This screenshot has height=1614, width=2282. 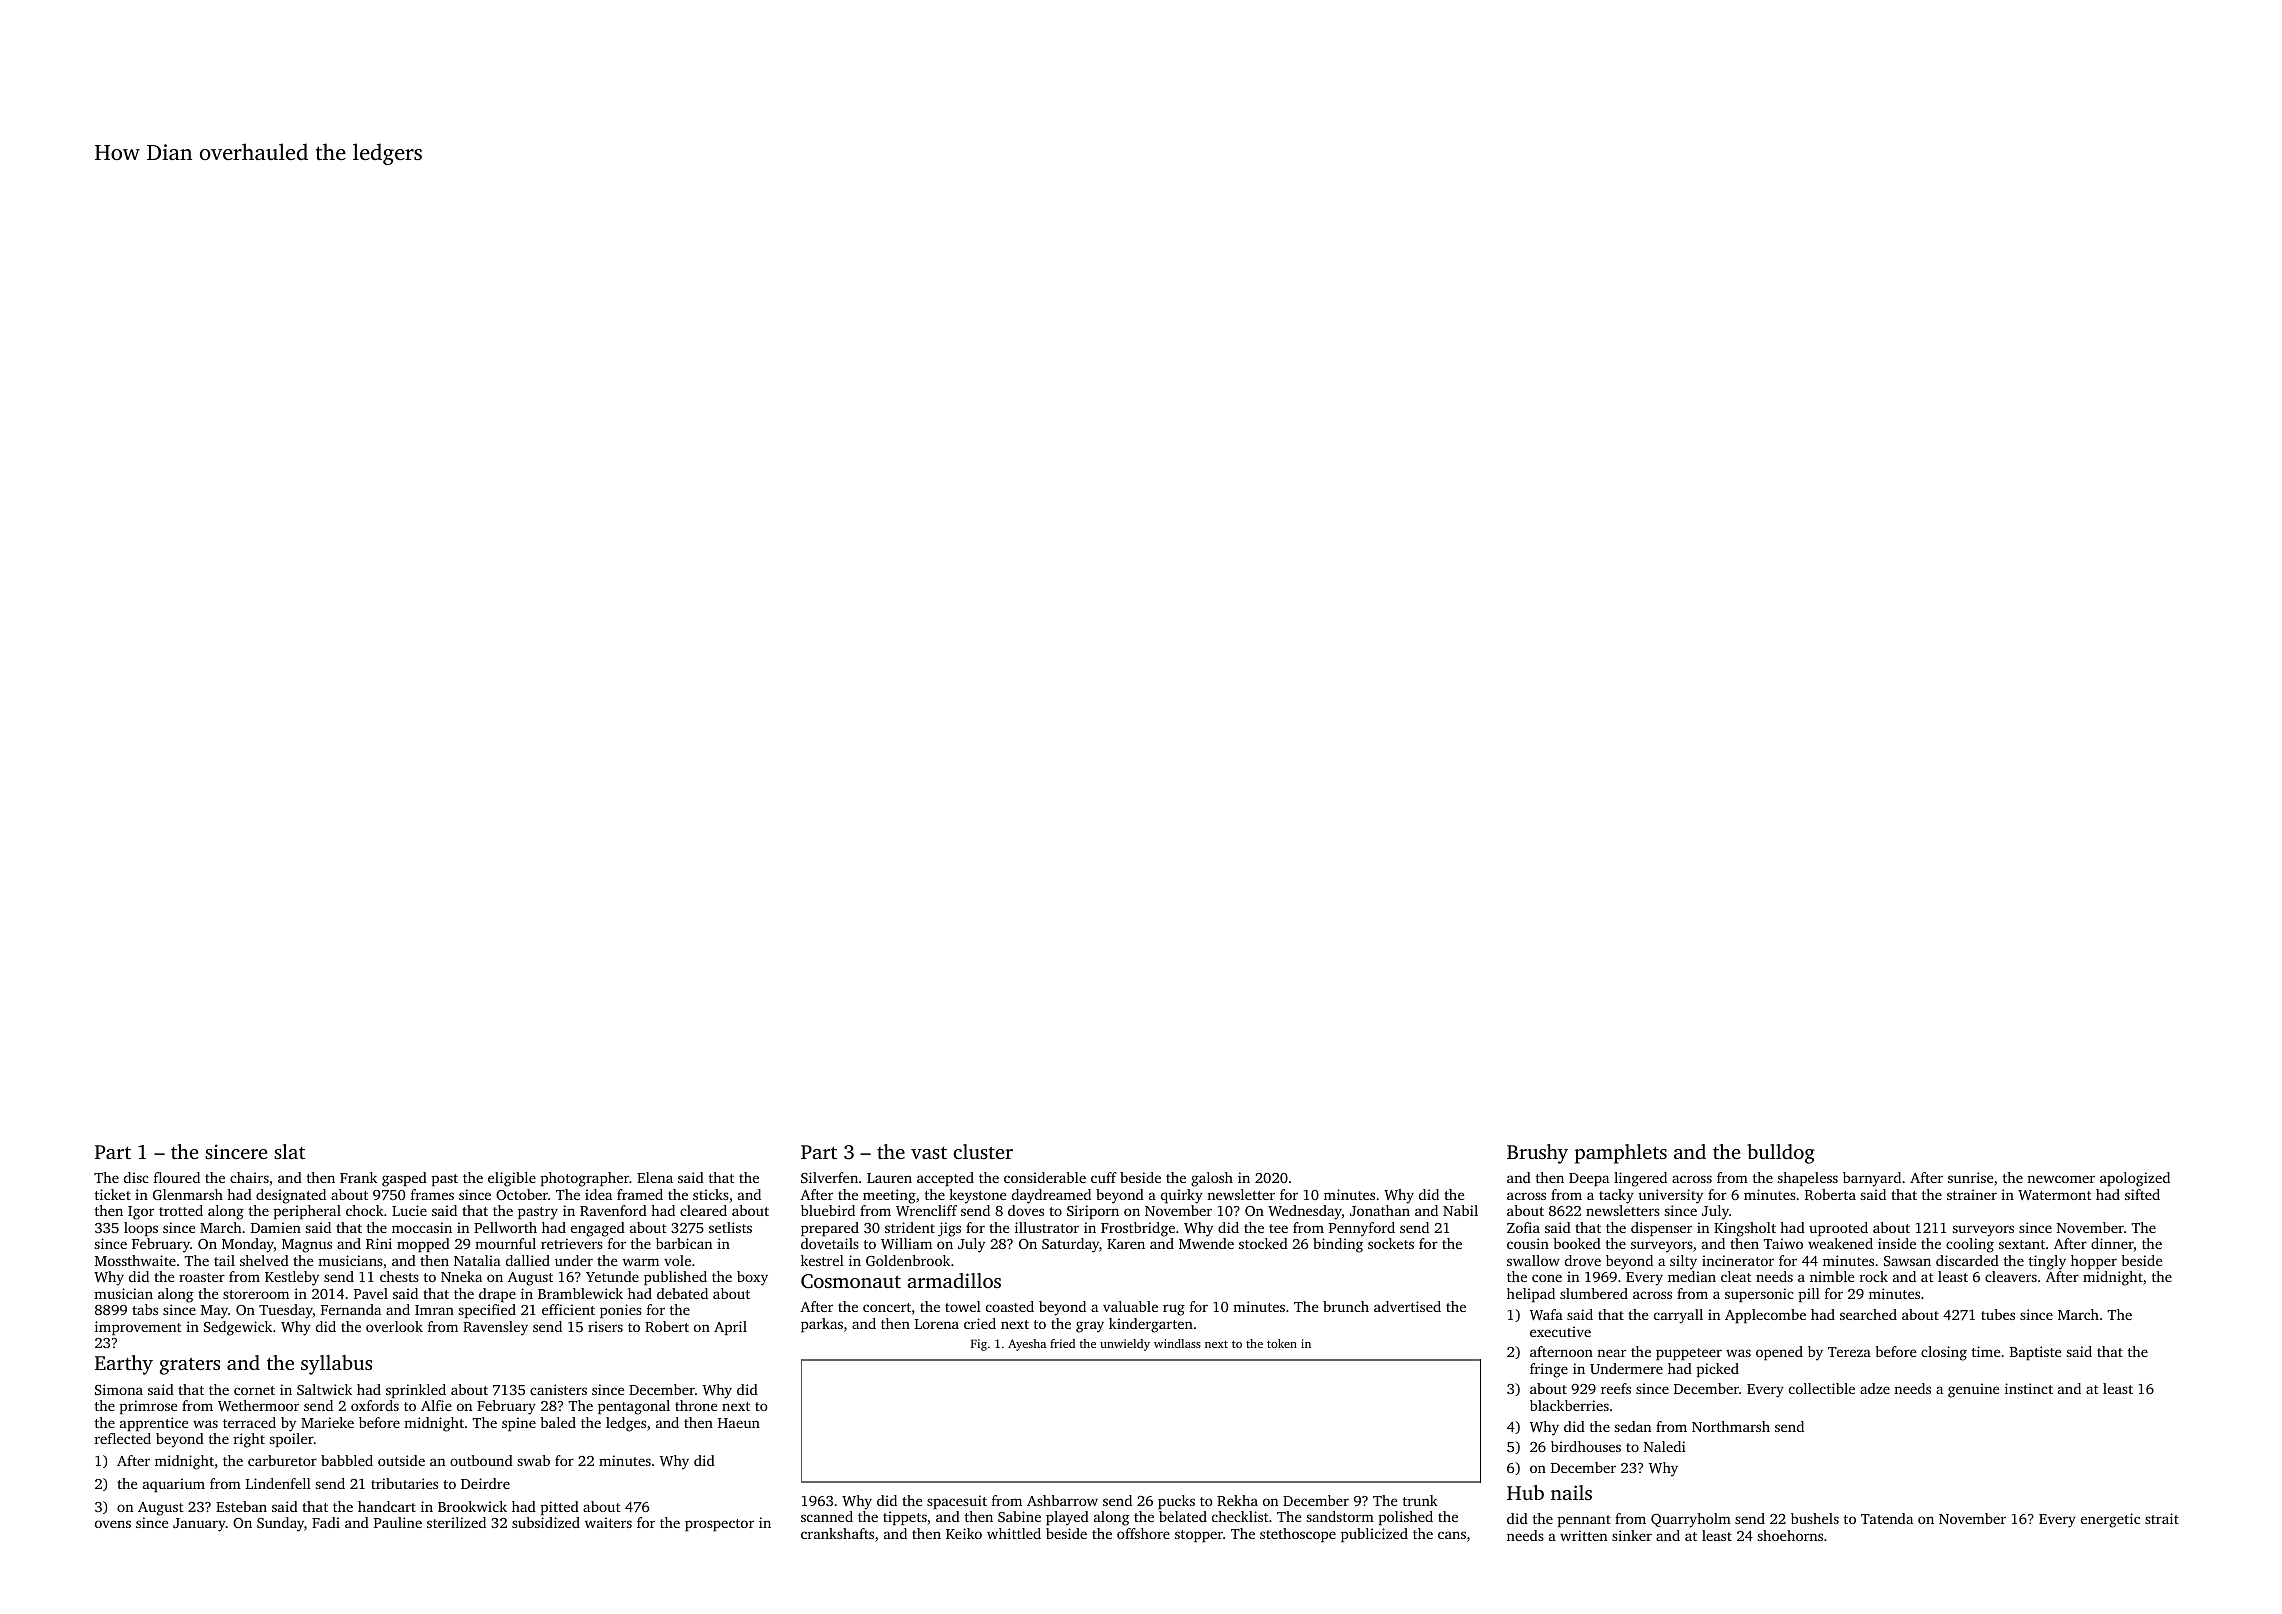 What do you see at coordinates (2029, 1388) in the screenshot?
I see `instinct` at bounding box center [2029, 1388].
